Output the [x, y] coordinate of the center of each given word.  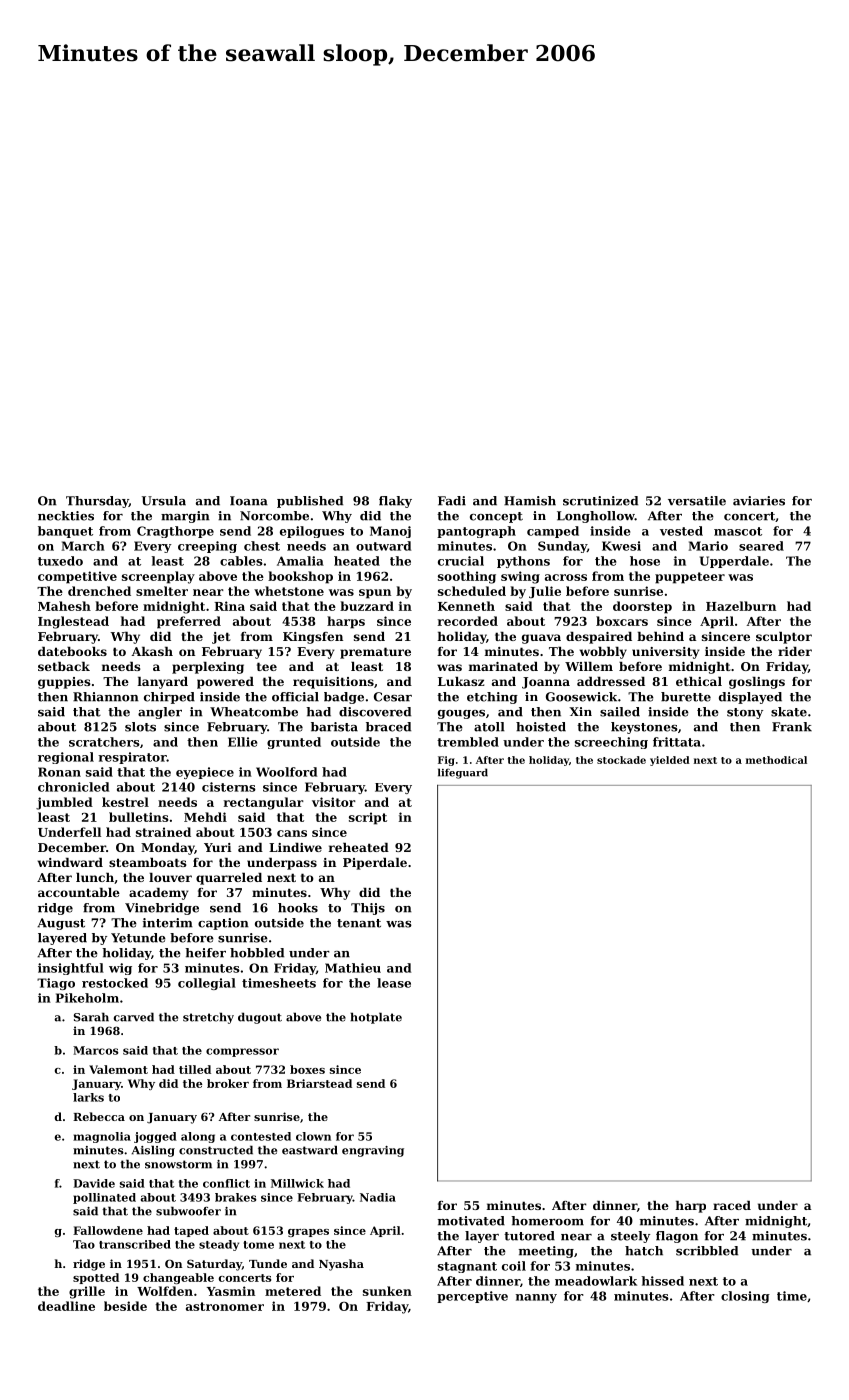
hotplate [376, 1018]
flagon [677, 1237]
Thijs [368, 909]
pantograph [476, 532]
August [61, 924]
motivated [471, 1221]
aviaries [759, 501]
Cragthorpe [175, 532]
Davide [94, 1183]
